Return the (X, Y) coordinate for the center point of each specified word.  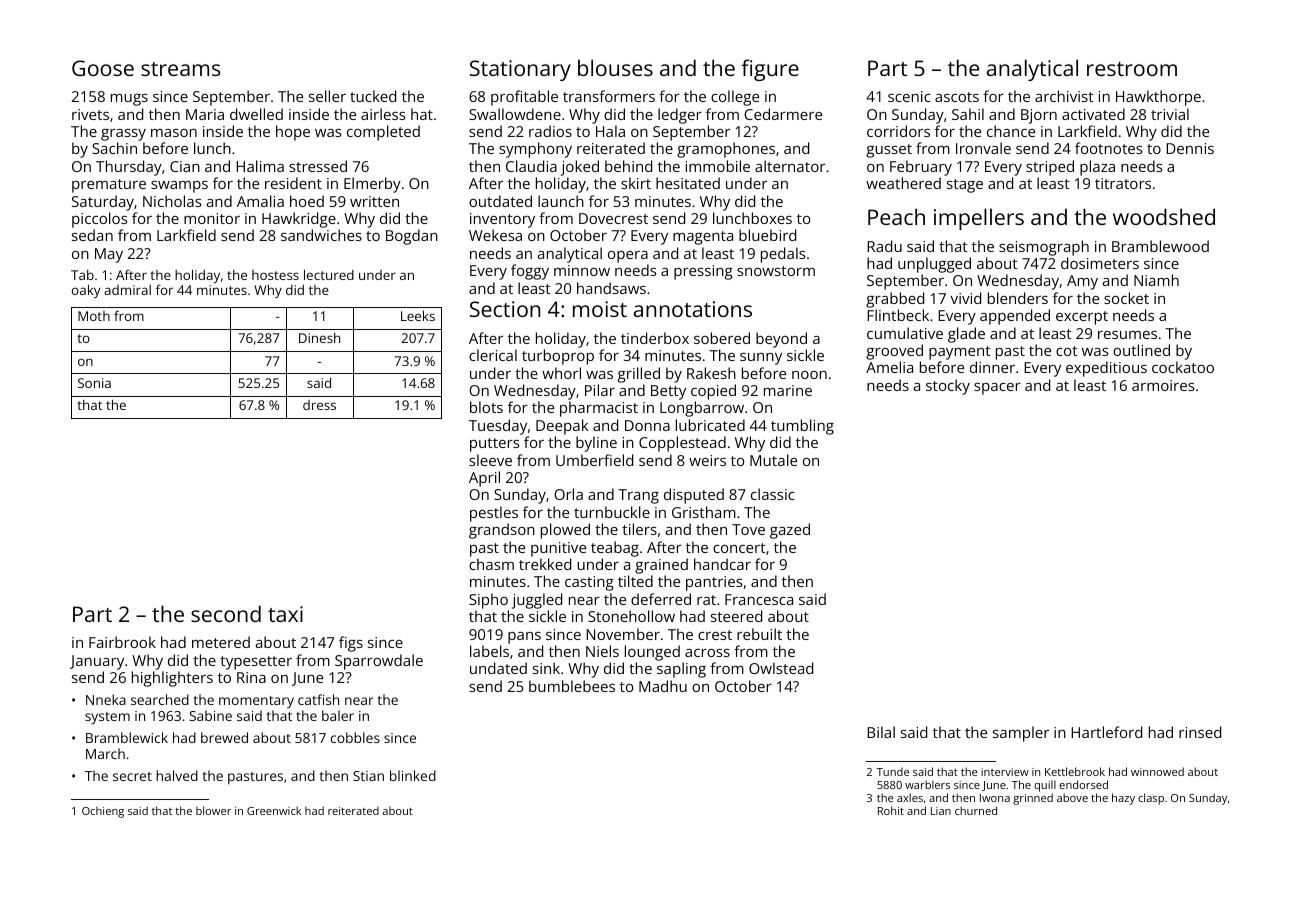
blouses (615, 67)
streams (180, 69)
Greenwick (274, 810)
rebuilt (759, 634)
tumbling (802, 427)
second (226, 613)
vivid (965, 298)
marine (788, 390)
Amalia (260, 201)
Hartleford (1106, 732)
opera (628, 257)
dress (319, 405)
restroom (1132, 69)
